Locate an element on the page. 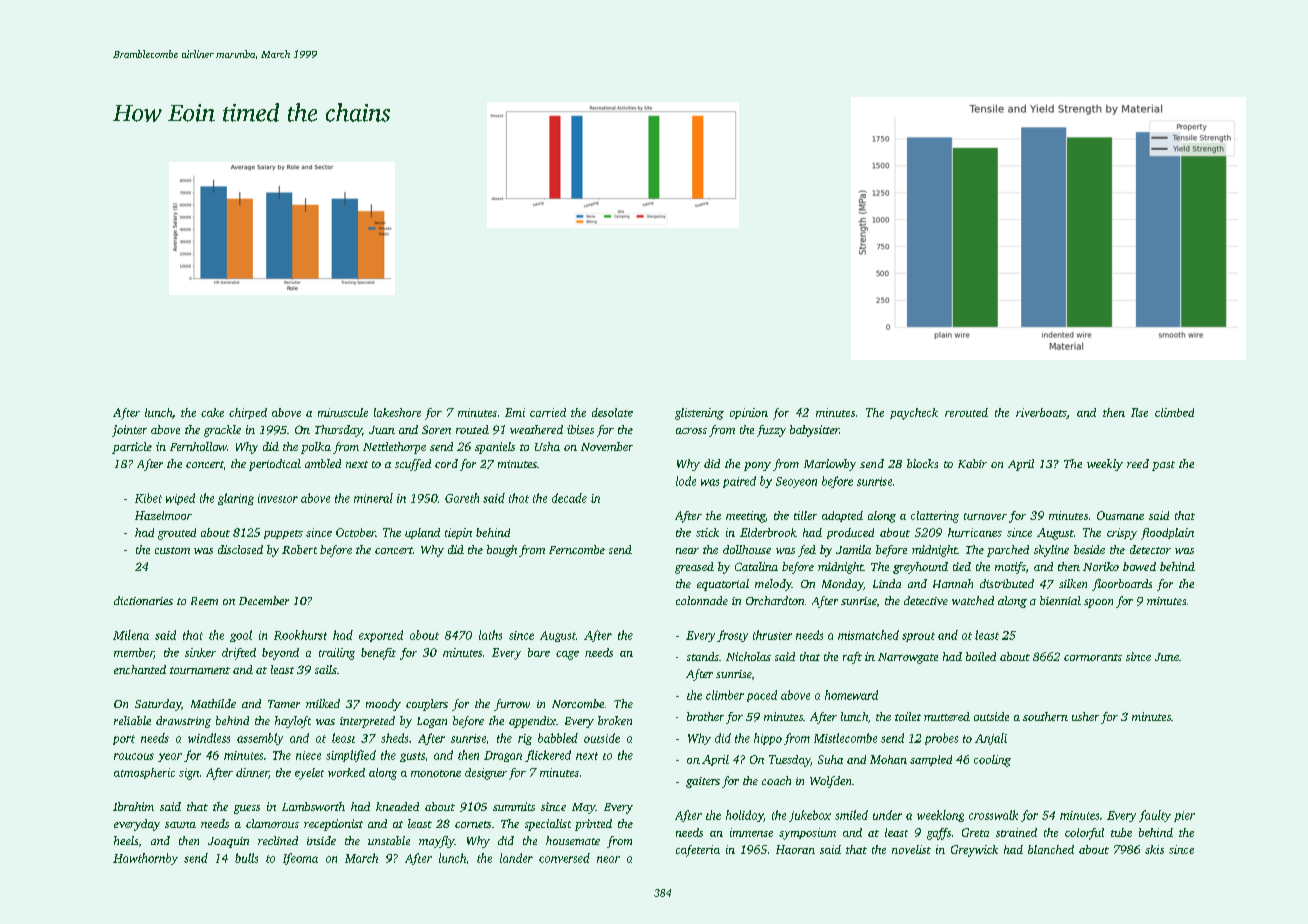 This page has height=924, width=1308. cake is located at coordinates (212, 412).
